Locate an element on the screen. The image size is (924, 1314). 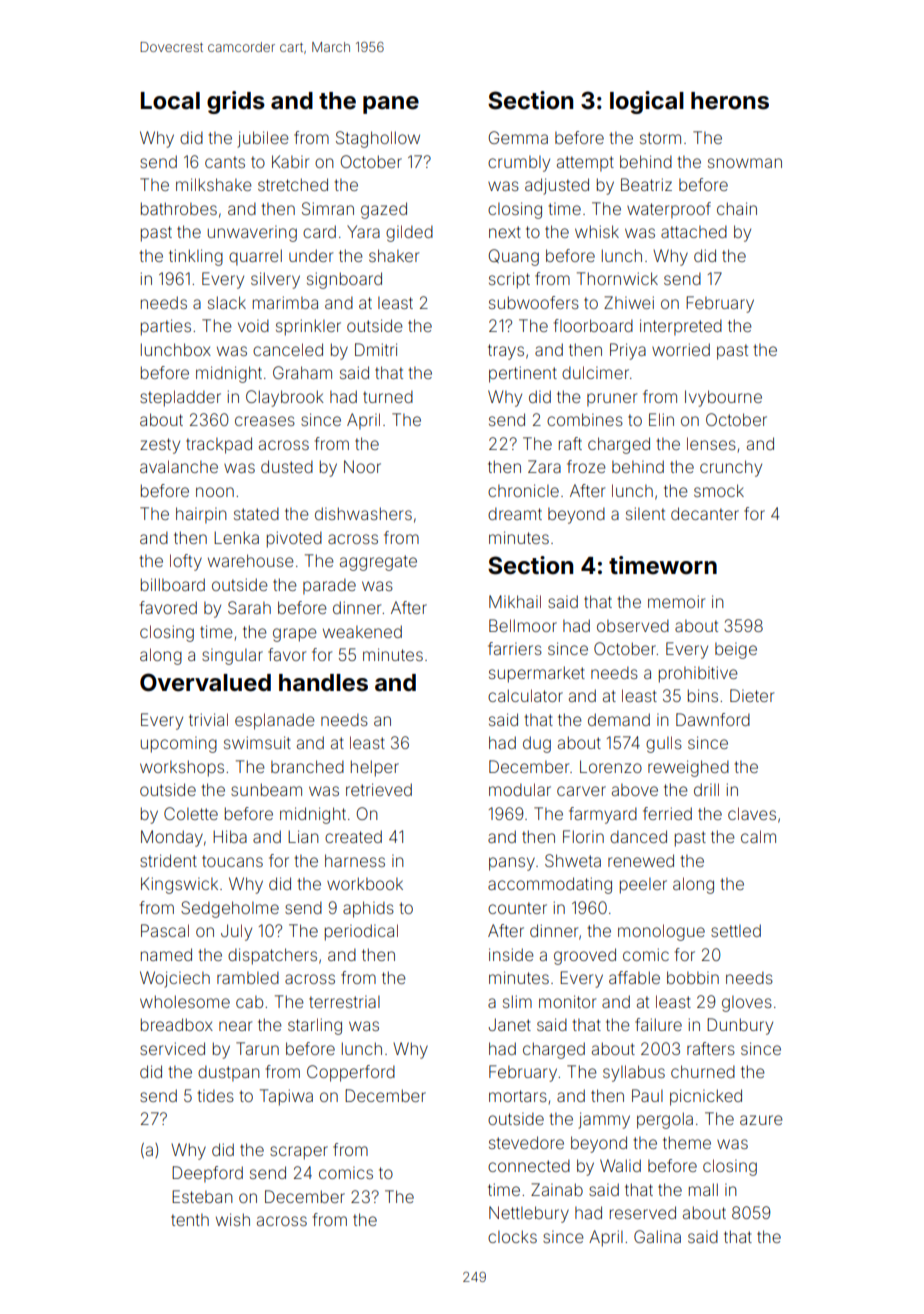
renewed is located at coordinates (641, 860).
